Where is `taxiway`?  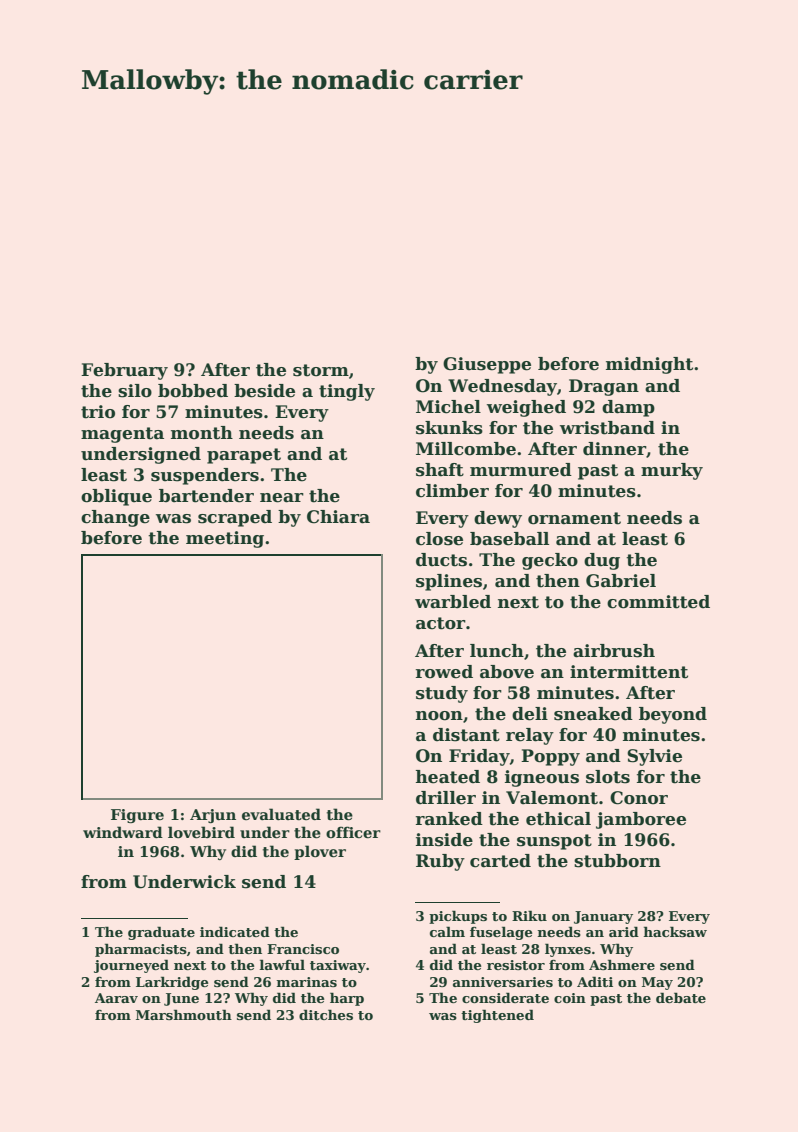
taxiway is located at coordinates (338, 966).
